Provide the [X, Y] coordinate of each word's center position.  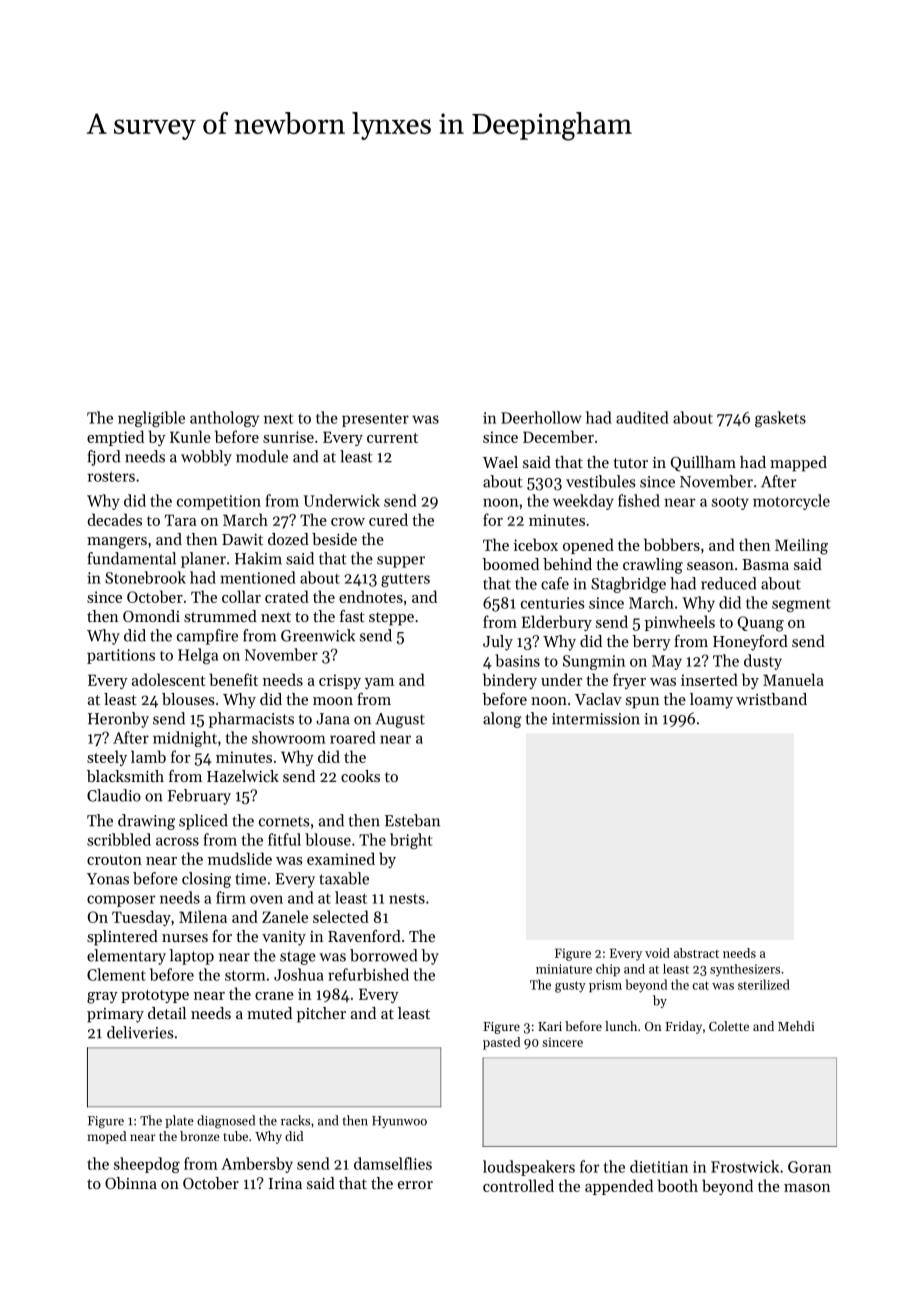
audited [642, 417]
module [262, 456]
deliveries [140, 1032]
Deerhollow [541, 417]
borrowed [383, 955]
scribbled [119, 839]
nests [407, 898]
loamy [711, 701]
